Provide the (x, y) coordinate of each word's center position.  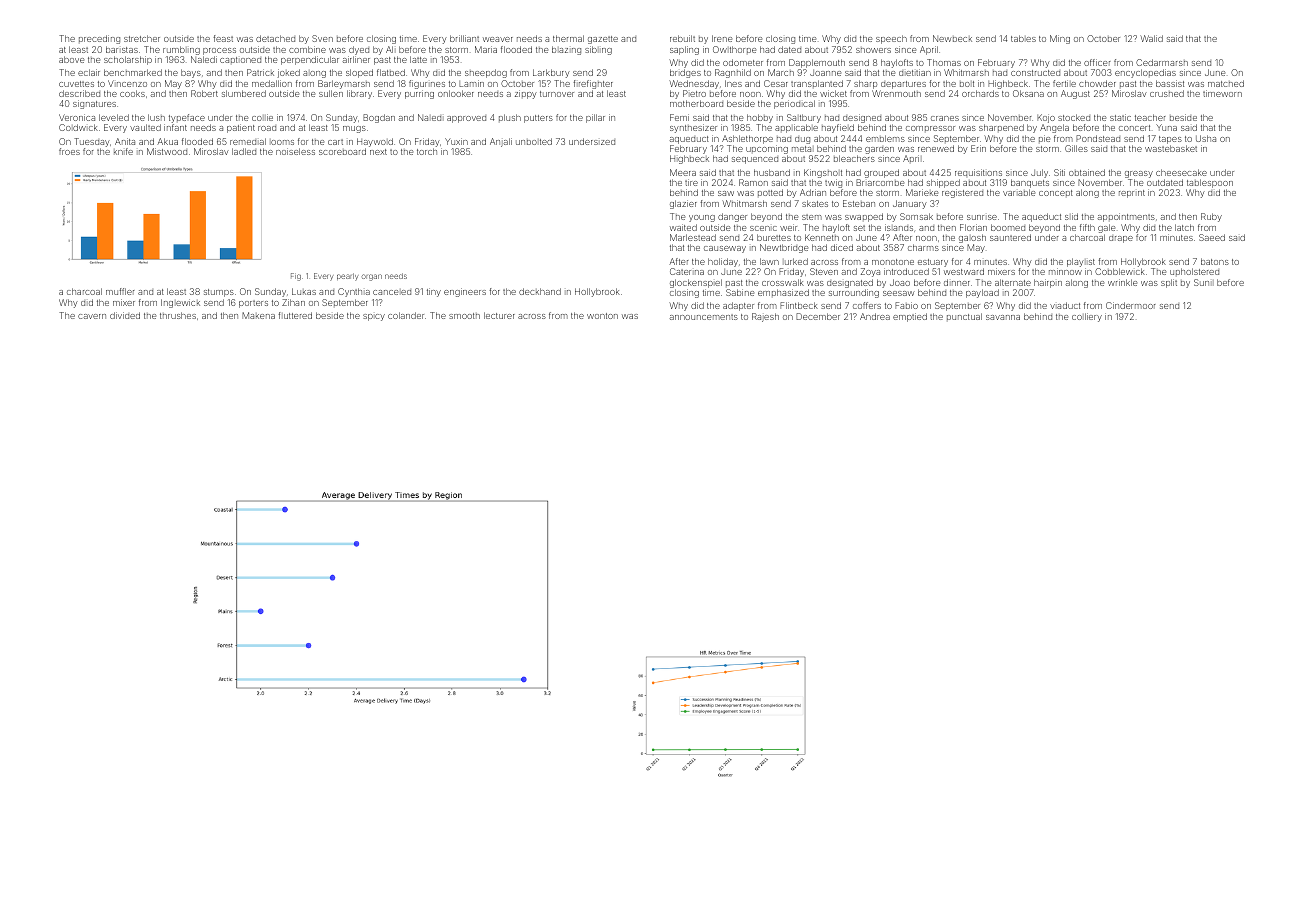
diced (842, 247)
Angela (1054, 128)
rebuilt (682, 38)
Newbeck (952, 38)
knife (123, 151)
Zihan (293, 302)
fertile (1064, 83)
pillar (595, 118)
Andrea (875, 316)
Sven (322, 38)
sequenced (755, 160)
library (359, 94)
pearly (347, 277)
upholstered (1194, 272)
